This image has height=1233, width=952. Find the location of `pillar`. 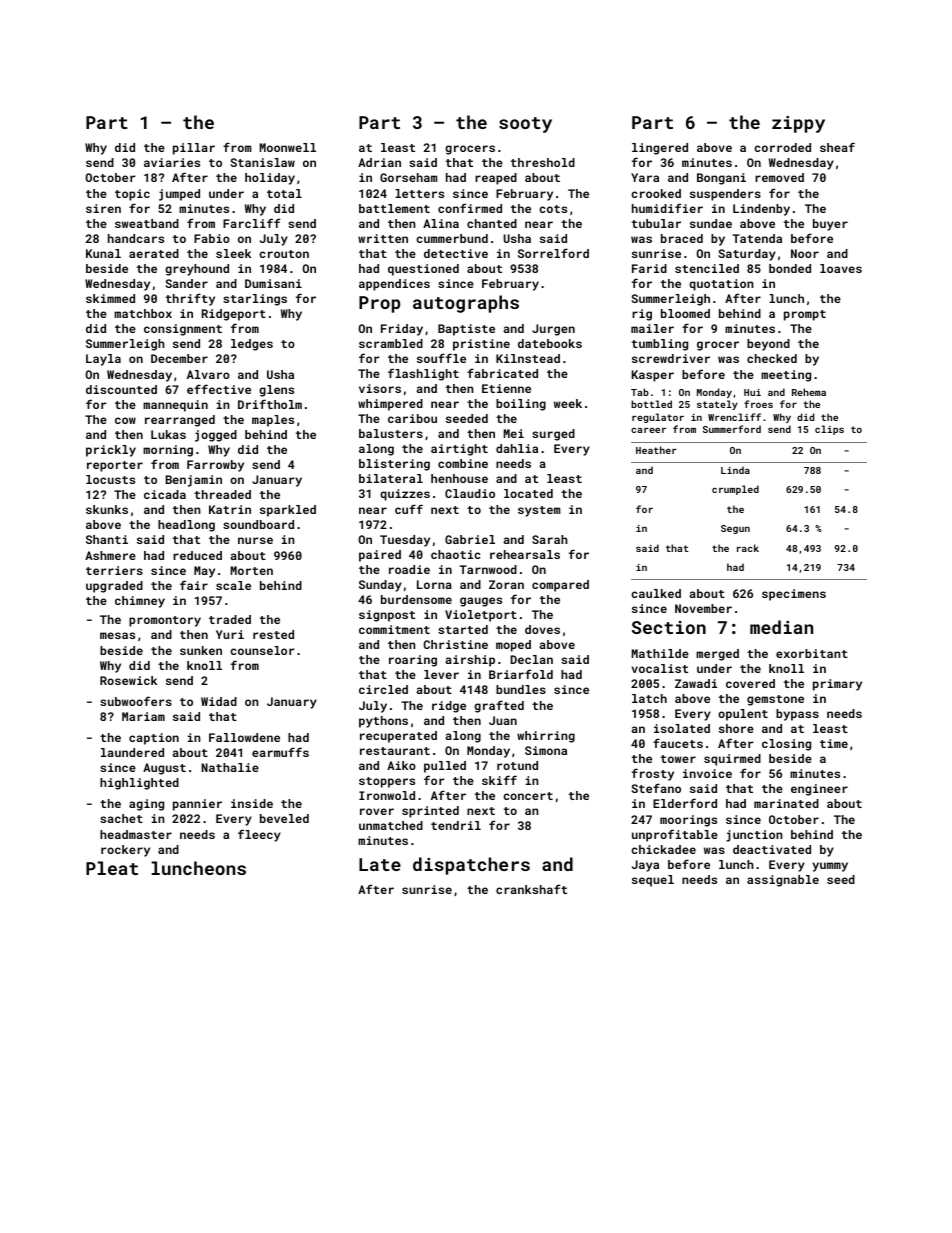

pillar is located at coordinates (194, 149).
